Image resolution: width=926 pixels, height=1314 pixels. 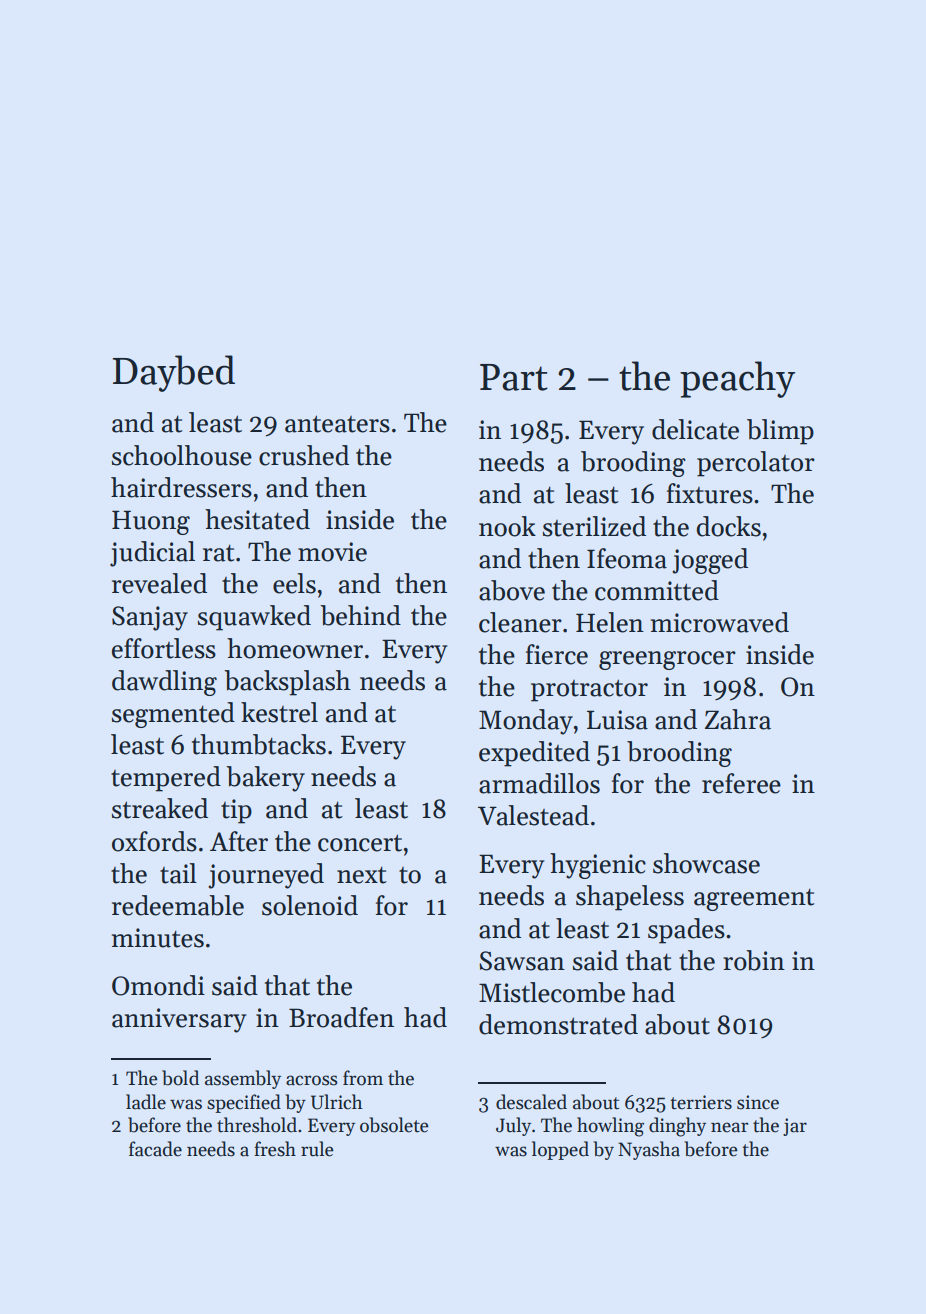 I want to click on facade, so click(x=155, y=1149).
